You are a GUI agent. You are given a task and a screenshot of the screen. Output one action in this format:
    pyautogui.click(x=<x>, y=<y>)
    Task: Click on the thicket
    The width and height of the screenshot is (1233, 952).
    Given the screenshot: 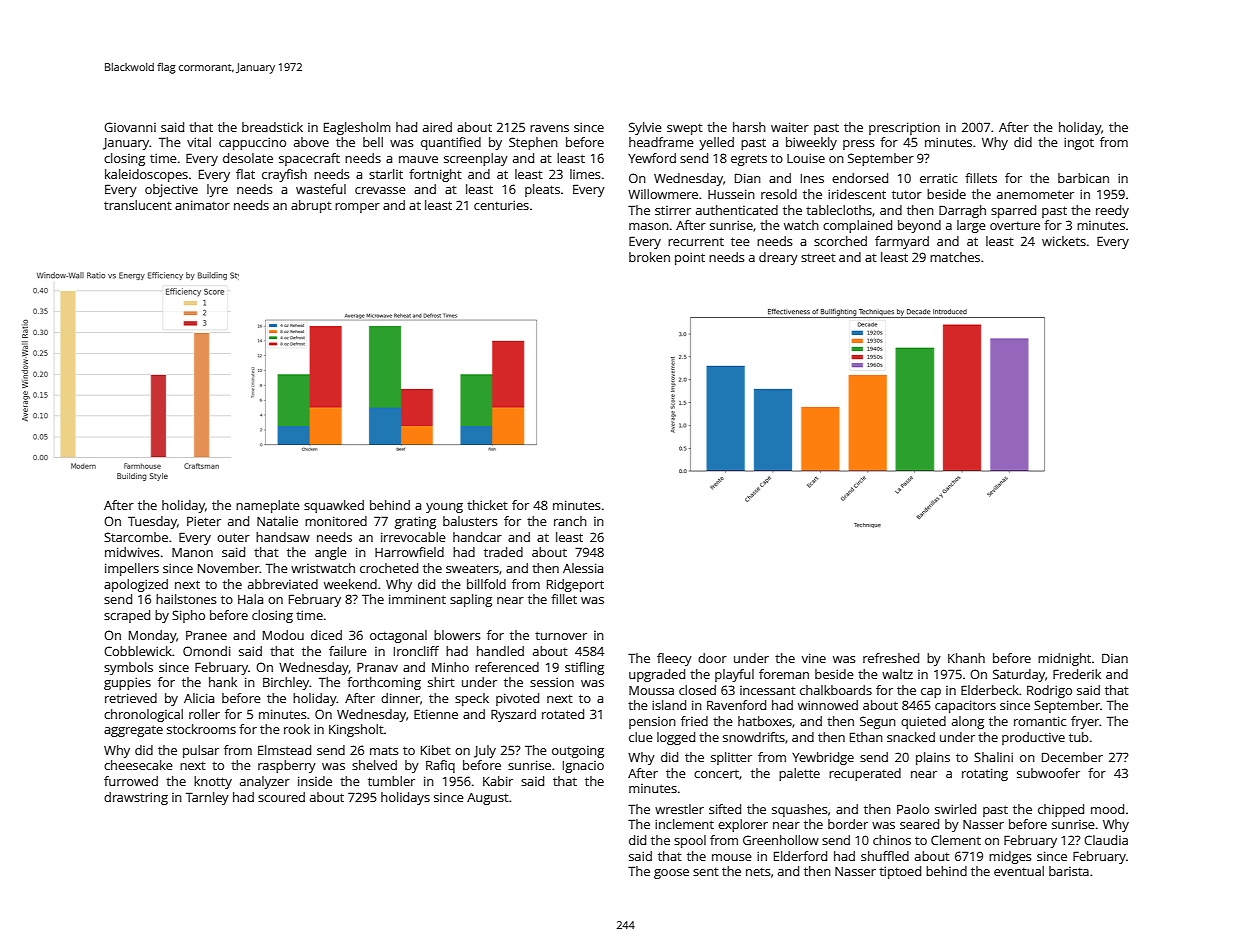 What is the action you would take?
    pyautogui.click(x=487, y=505)
